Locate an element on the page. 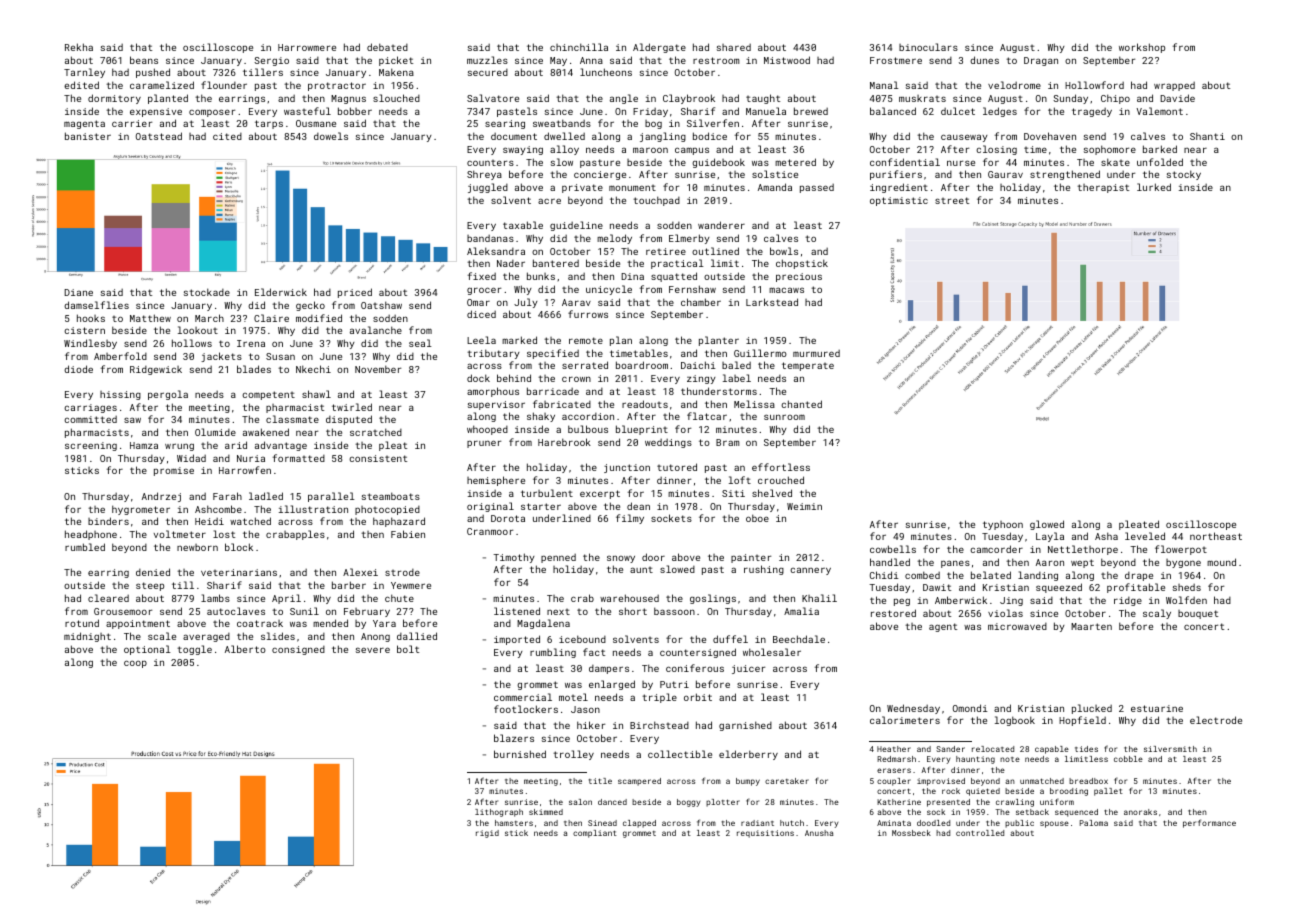 The height and width of the document is (924, 1308). murmured is located at coordinates (816, 353).
